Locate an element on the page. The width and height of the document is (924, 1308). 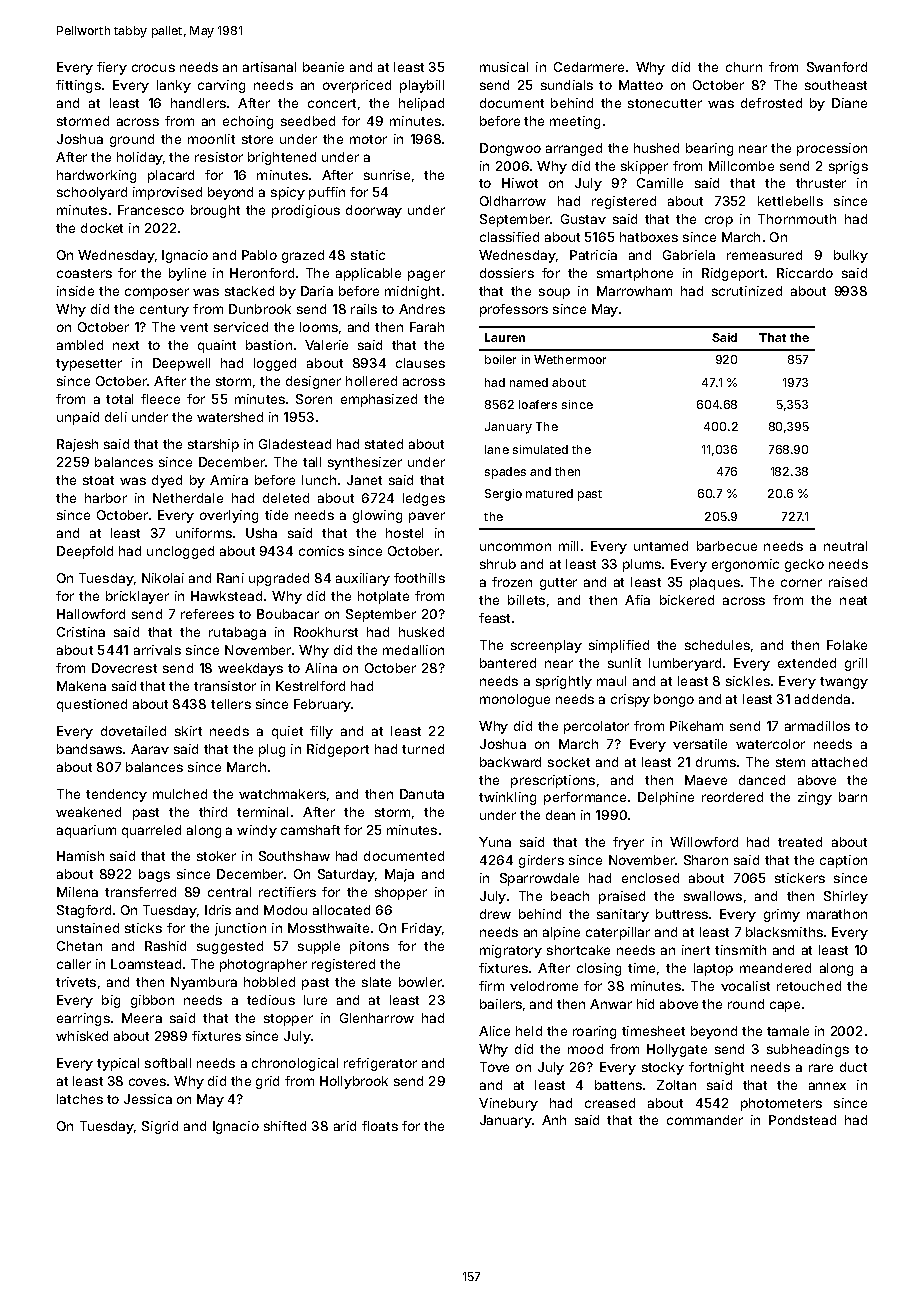
Swanford is located at coordinates (837, 67).
